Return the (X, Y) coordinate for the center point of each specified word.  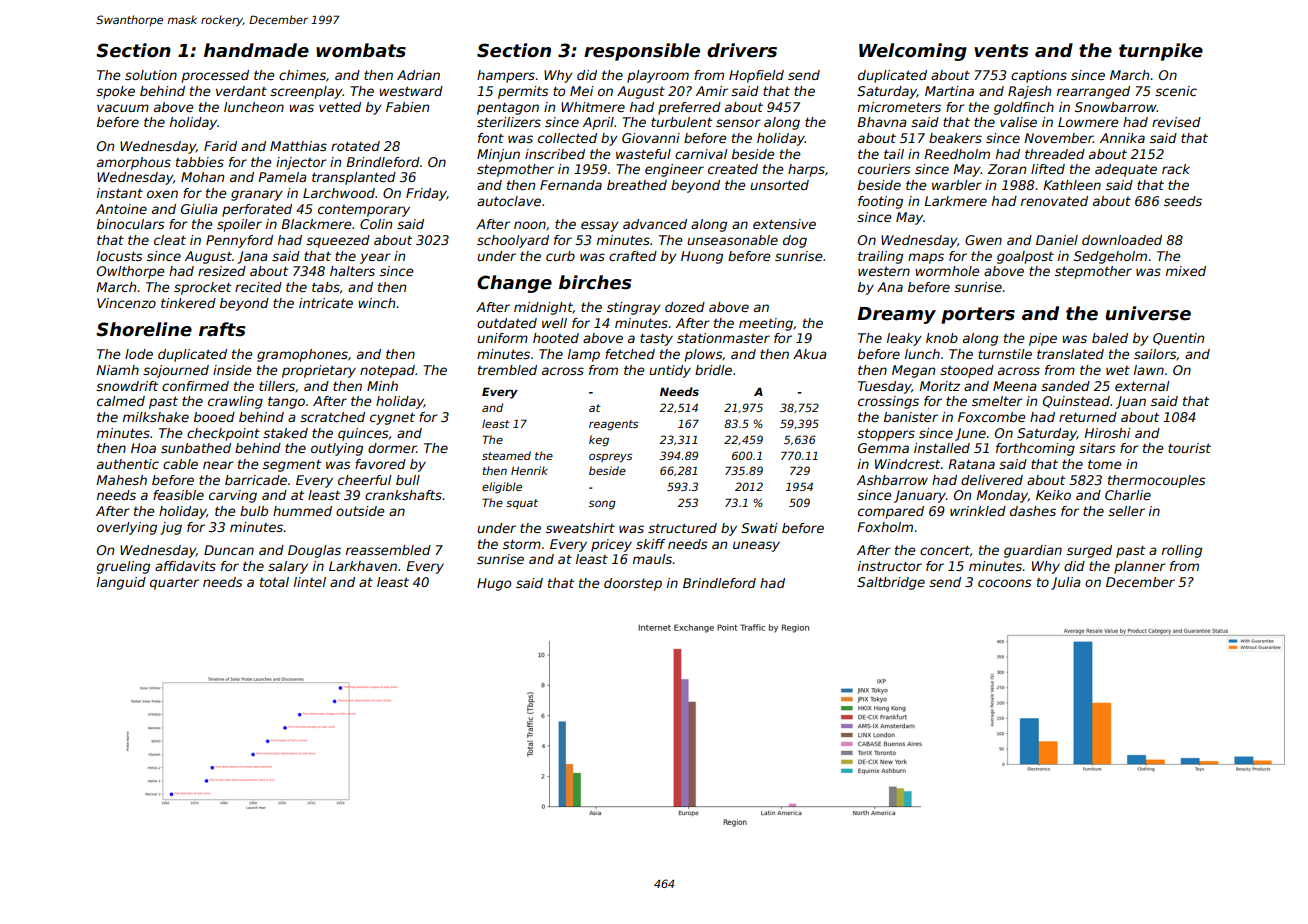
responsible (642, 52)
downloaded (1122, 240)
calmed (121, 401)
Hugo (494, 584)
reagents (613, 425)
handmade (256, 50)
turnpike (1161, 52)
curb (560, 256)
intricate (326, 303)
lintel (310, 582)
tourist (1189, 448)
